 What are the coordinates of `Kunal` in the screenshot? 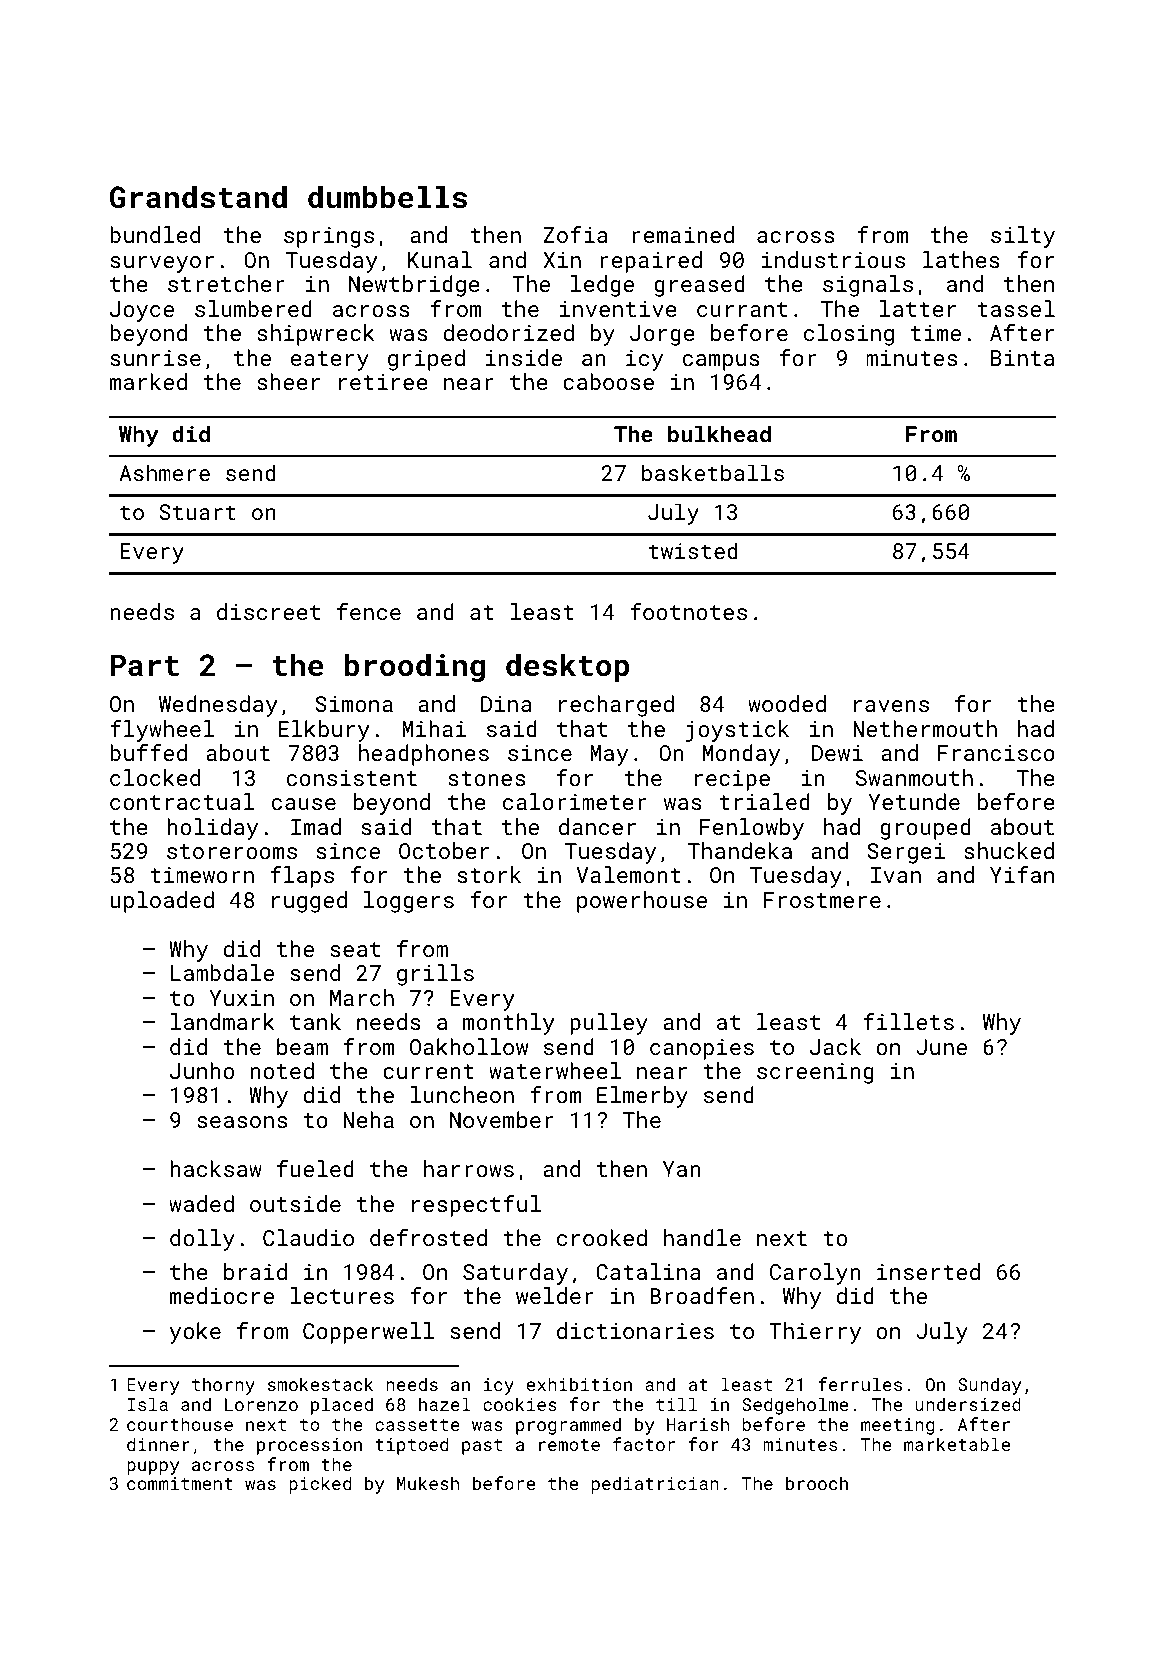 It's located at (440, 259).
